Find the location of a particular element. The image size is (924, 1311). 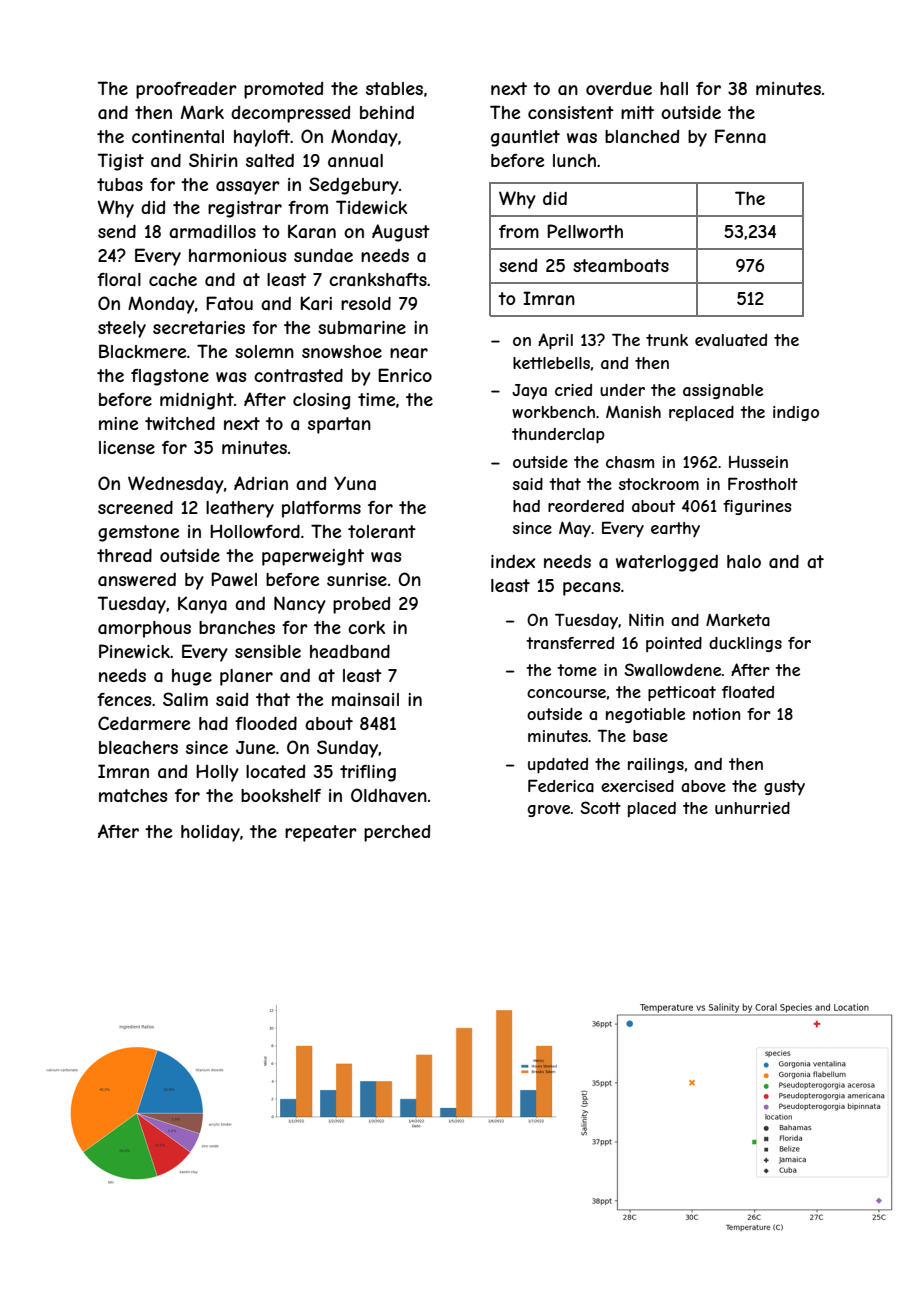

Oldhaven is located at coordinates (389, 795).
